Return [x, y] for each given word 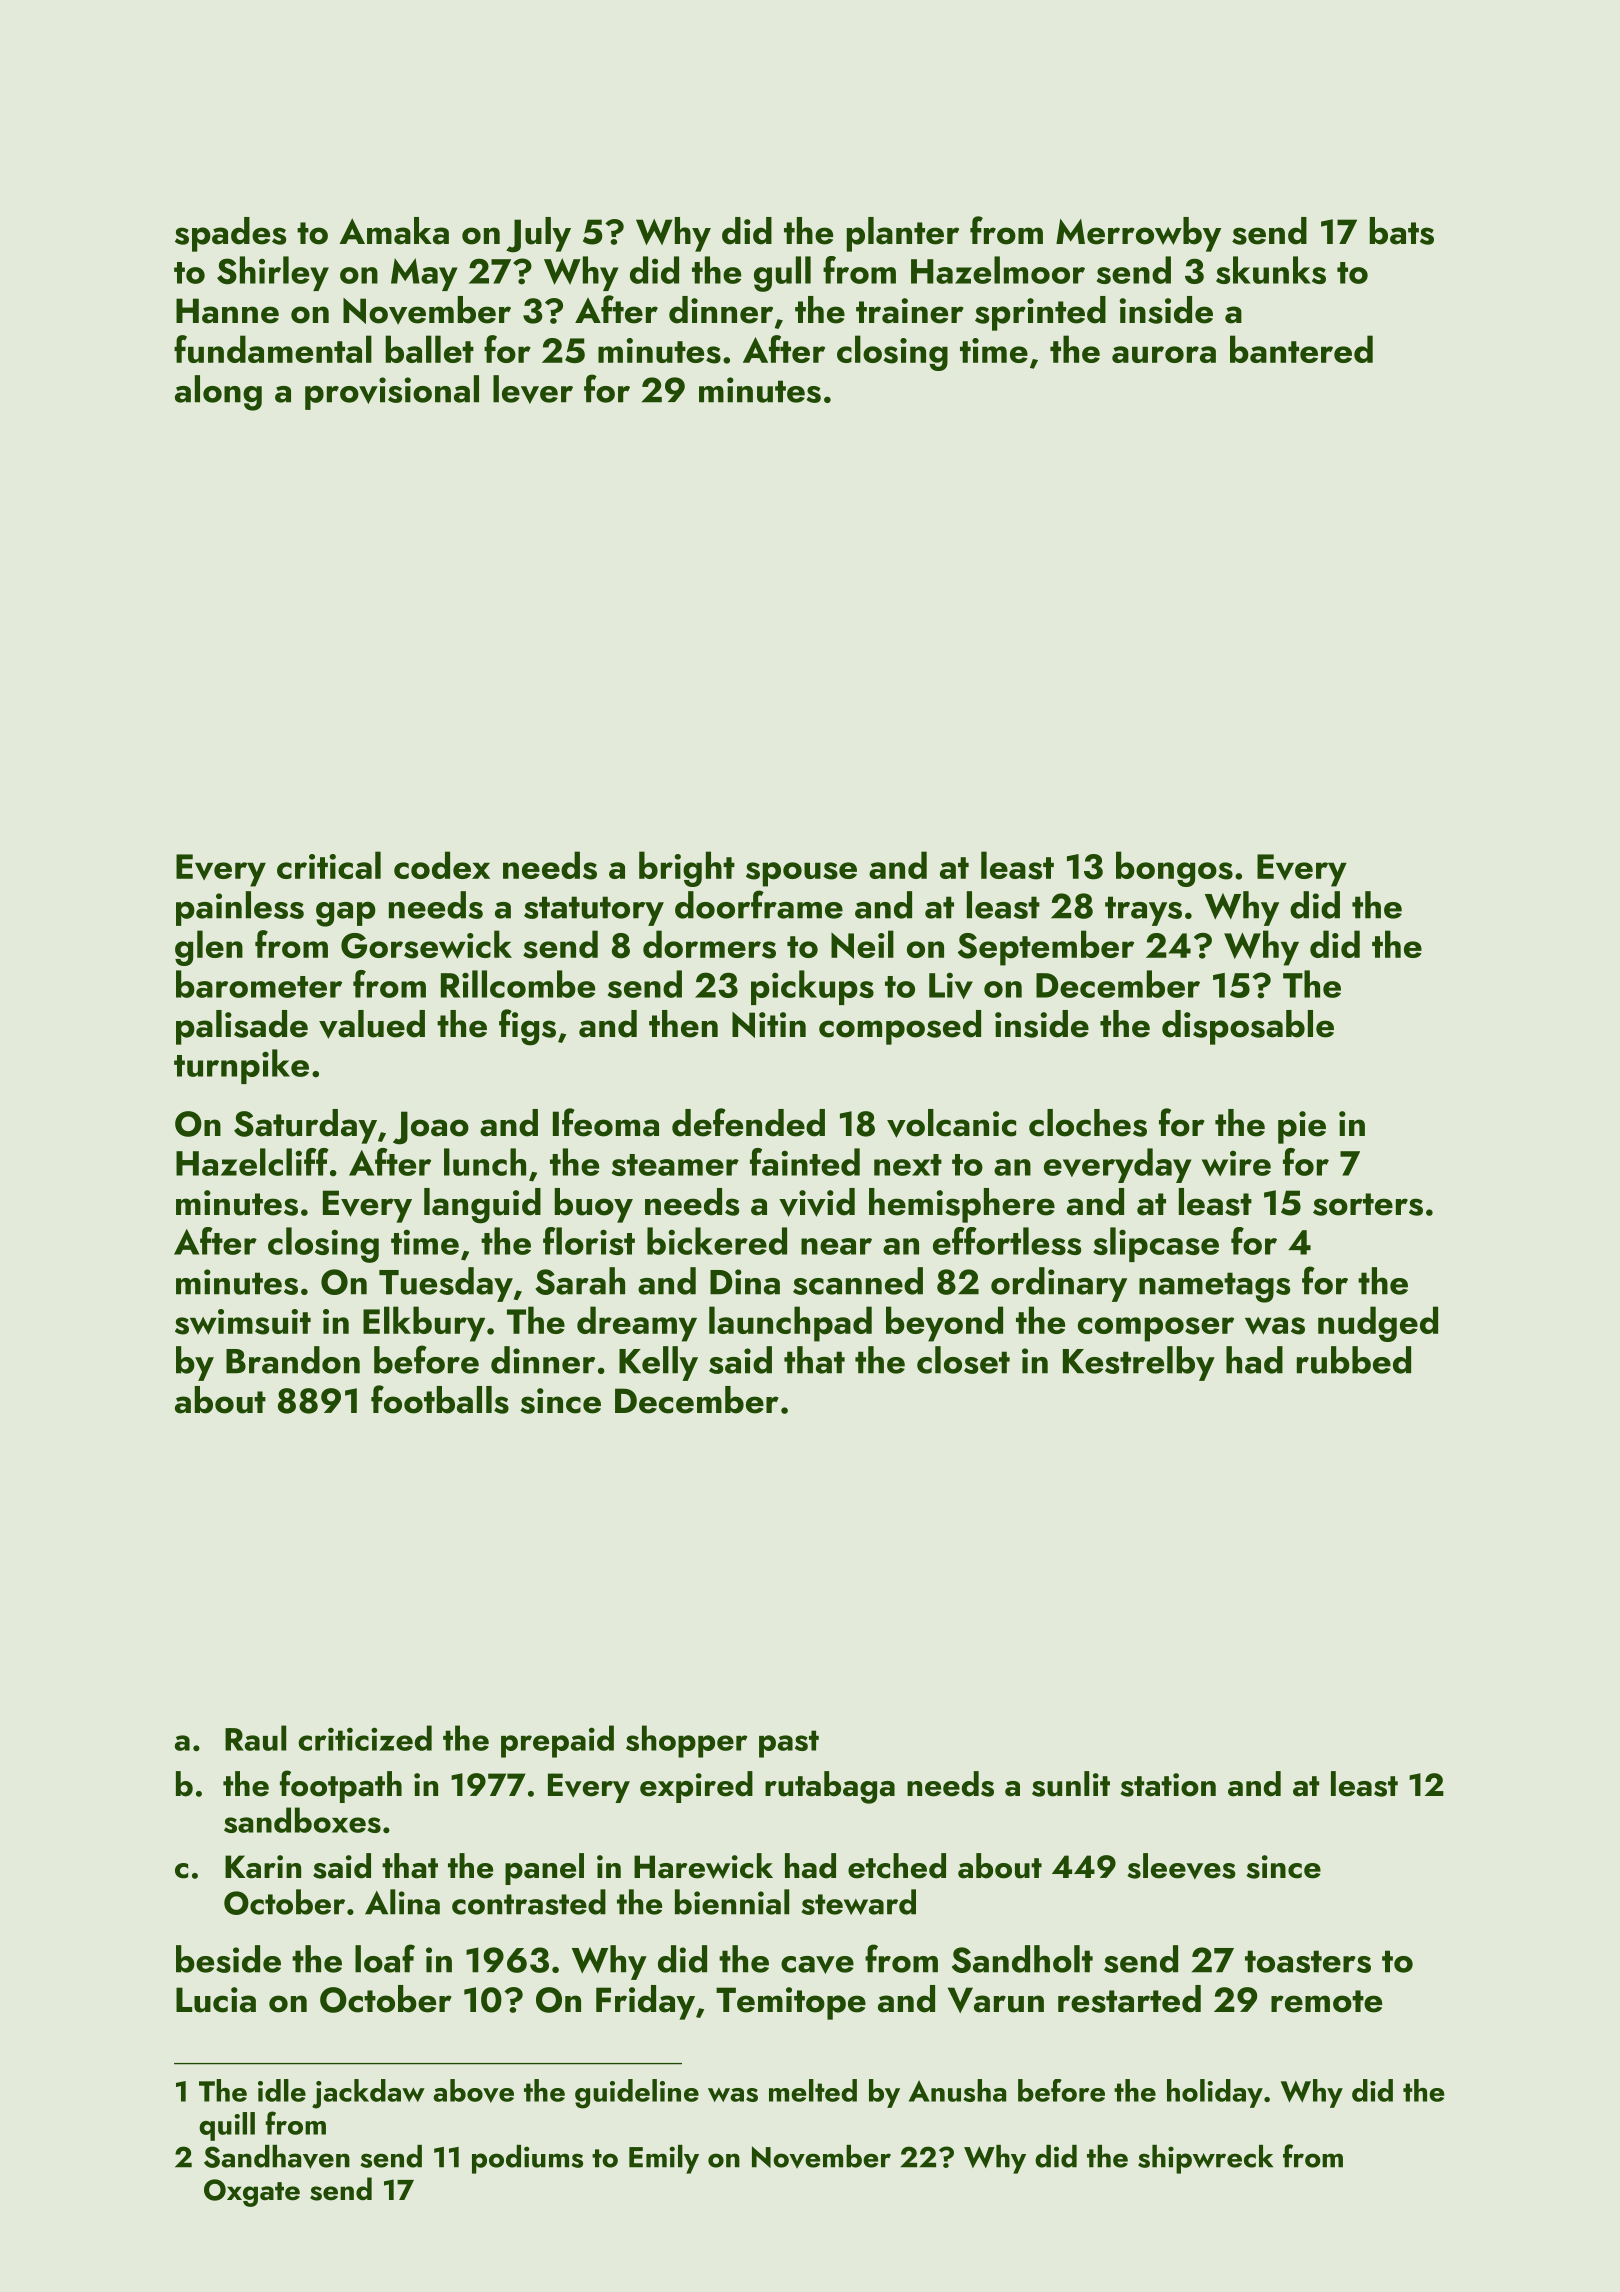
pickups [812, 987]
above [473, 2091]
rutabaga [830, 1787]
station [1168, 1785]
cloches [1088, 1123]
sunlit [1071, 1784]
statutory [594, 911]
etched [897, 1866]
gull [782, 274]
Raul [255, 1738]
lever [533, 389]
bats [1402, 231]
